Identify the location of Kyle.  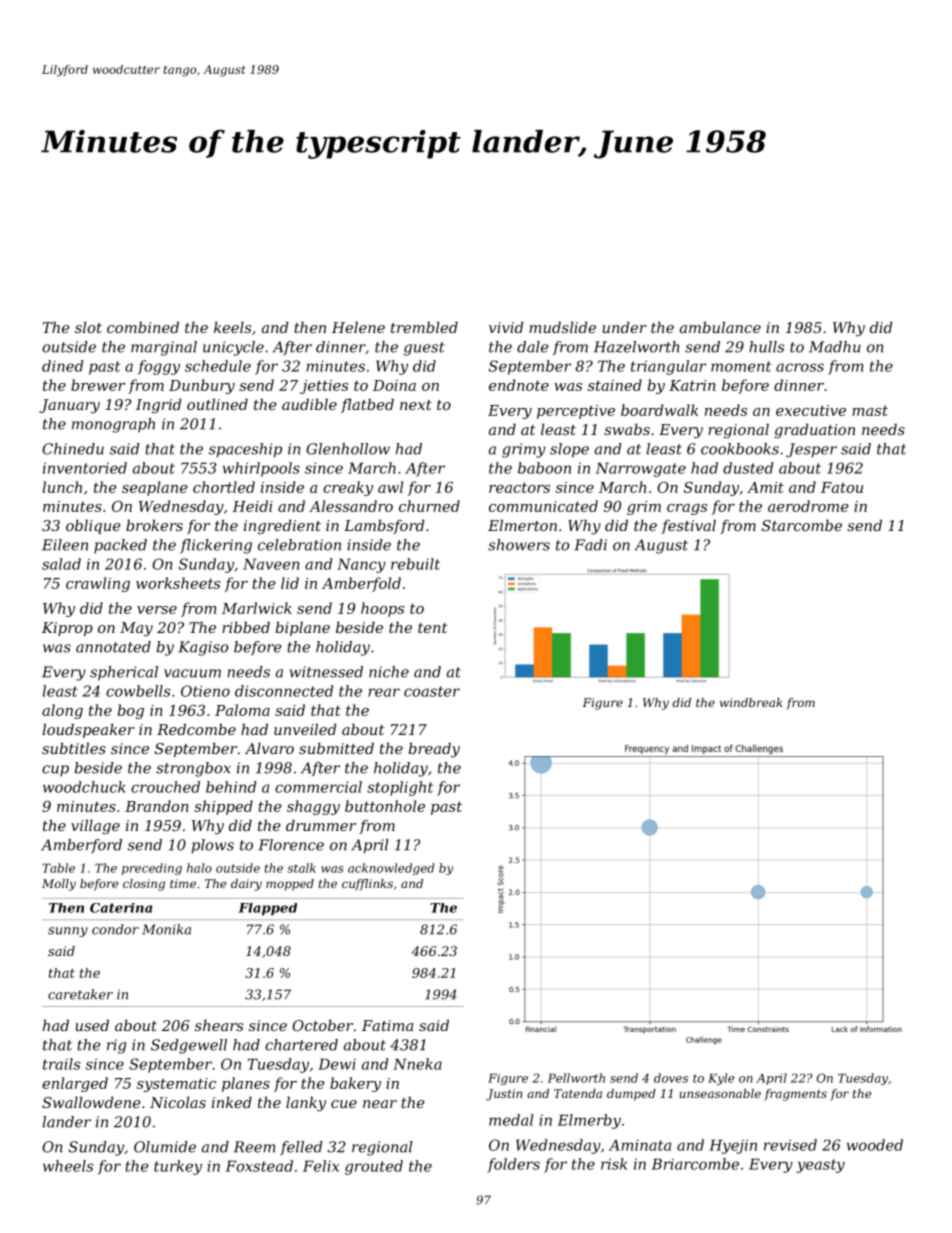
(721, 1079).
